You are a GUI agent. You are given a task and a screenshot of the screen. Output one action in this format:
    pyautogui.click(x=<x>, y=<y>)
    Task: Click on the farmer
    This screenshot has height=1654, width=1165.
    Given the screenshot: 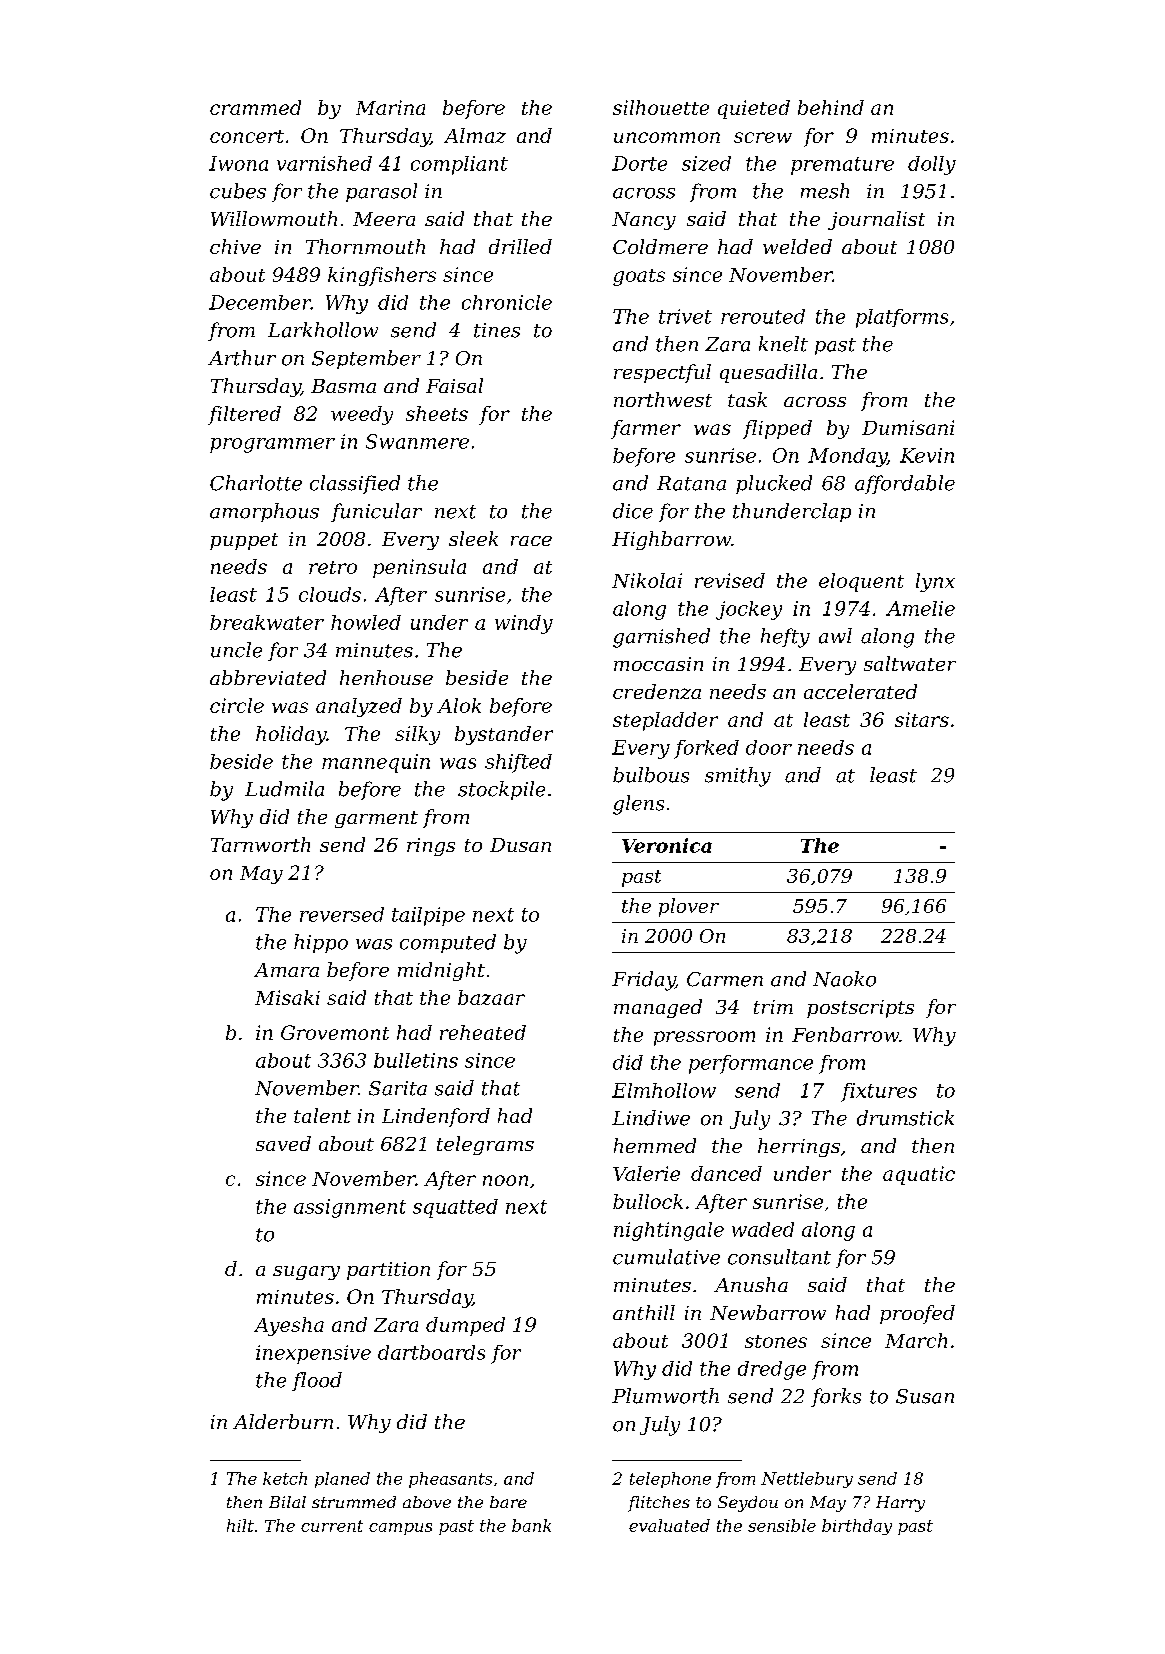 What is the action you would take?
    pyautogui.click(x=646, y=429)
